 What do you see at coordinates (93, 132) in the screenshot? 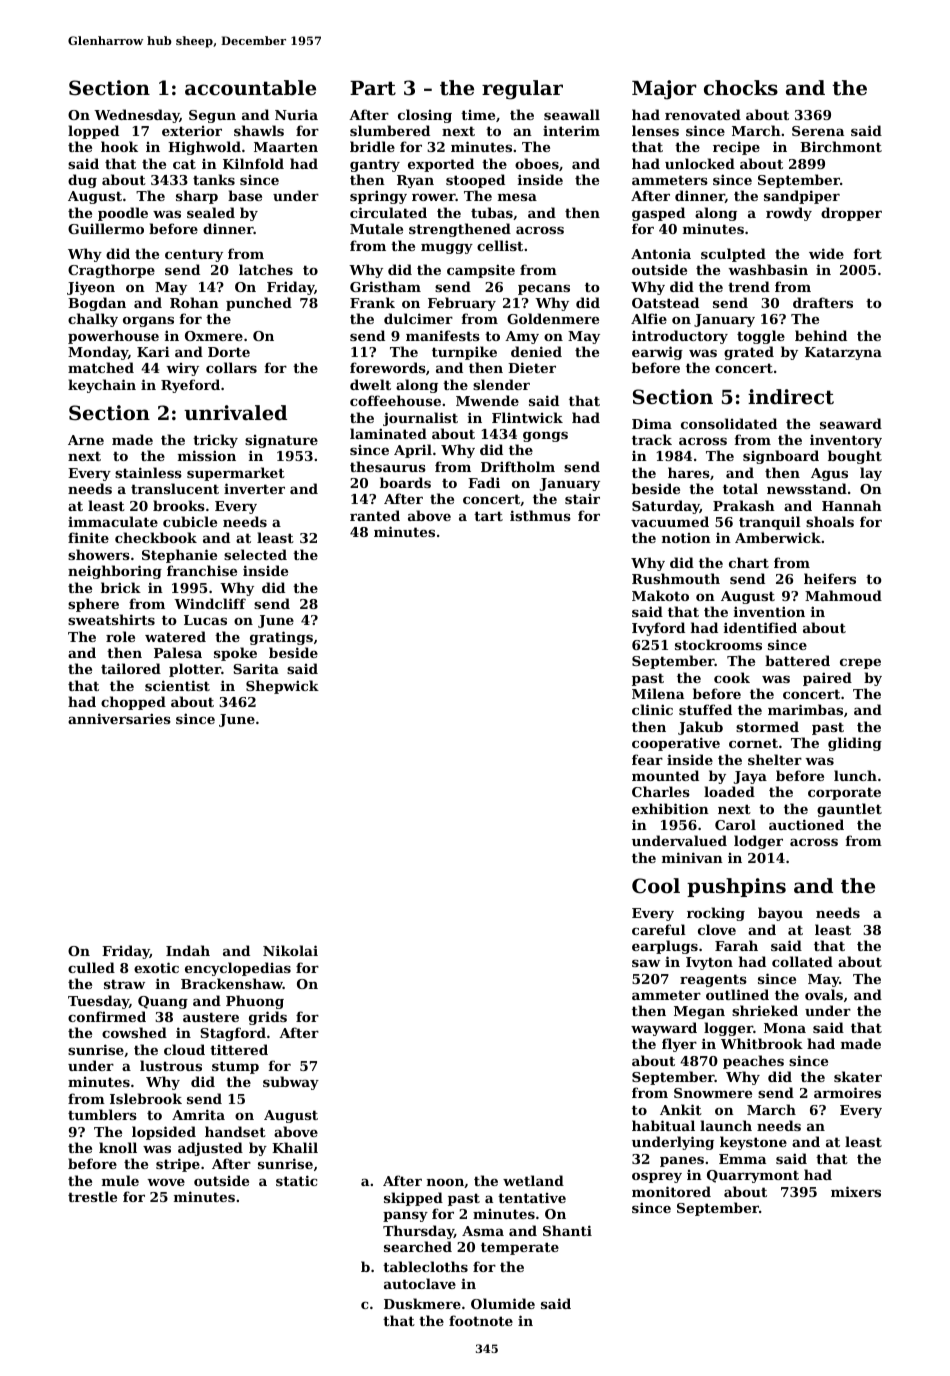
I see `lopped` at bounding box center [93, 132].
